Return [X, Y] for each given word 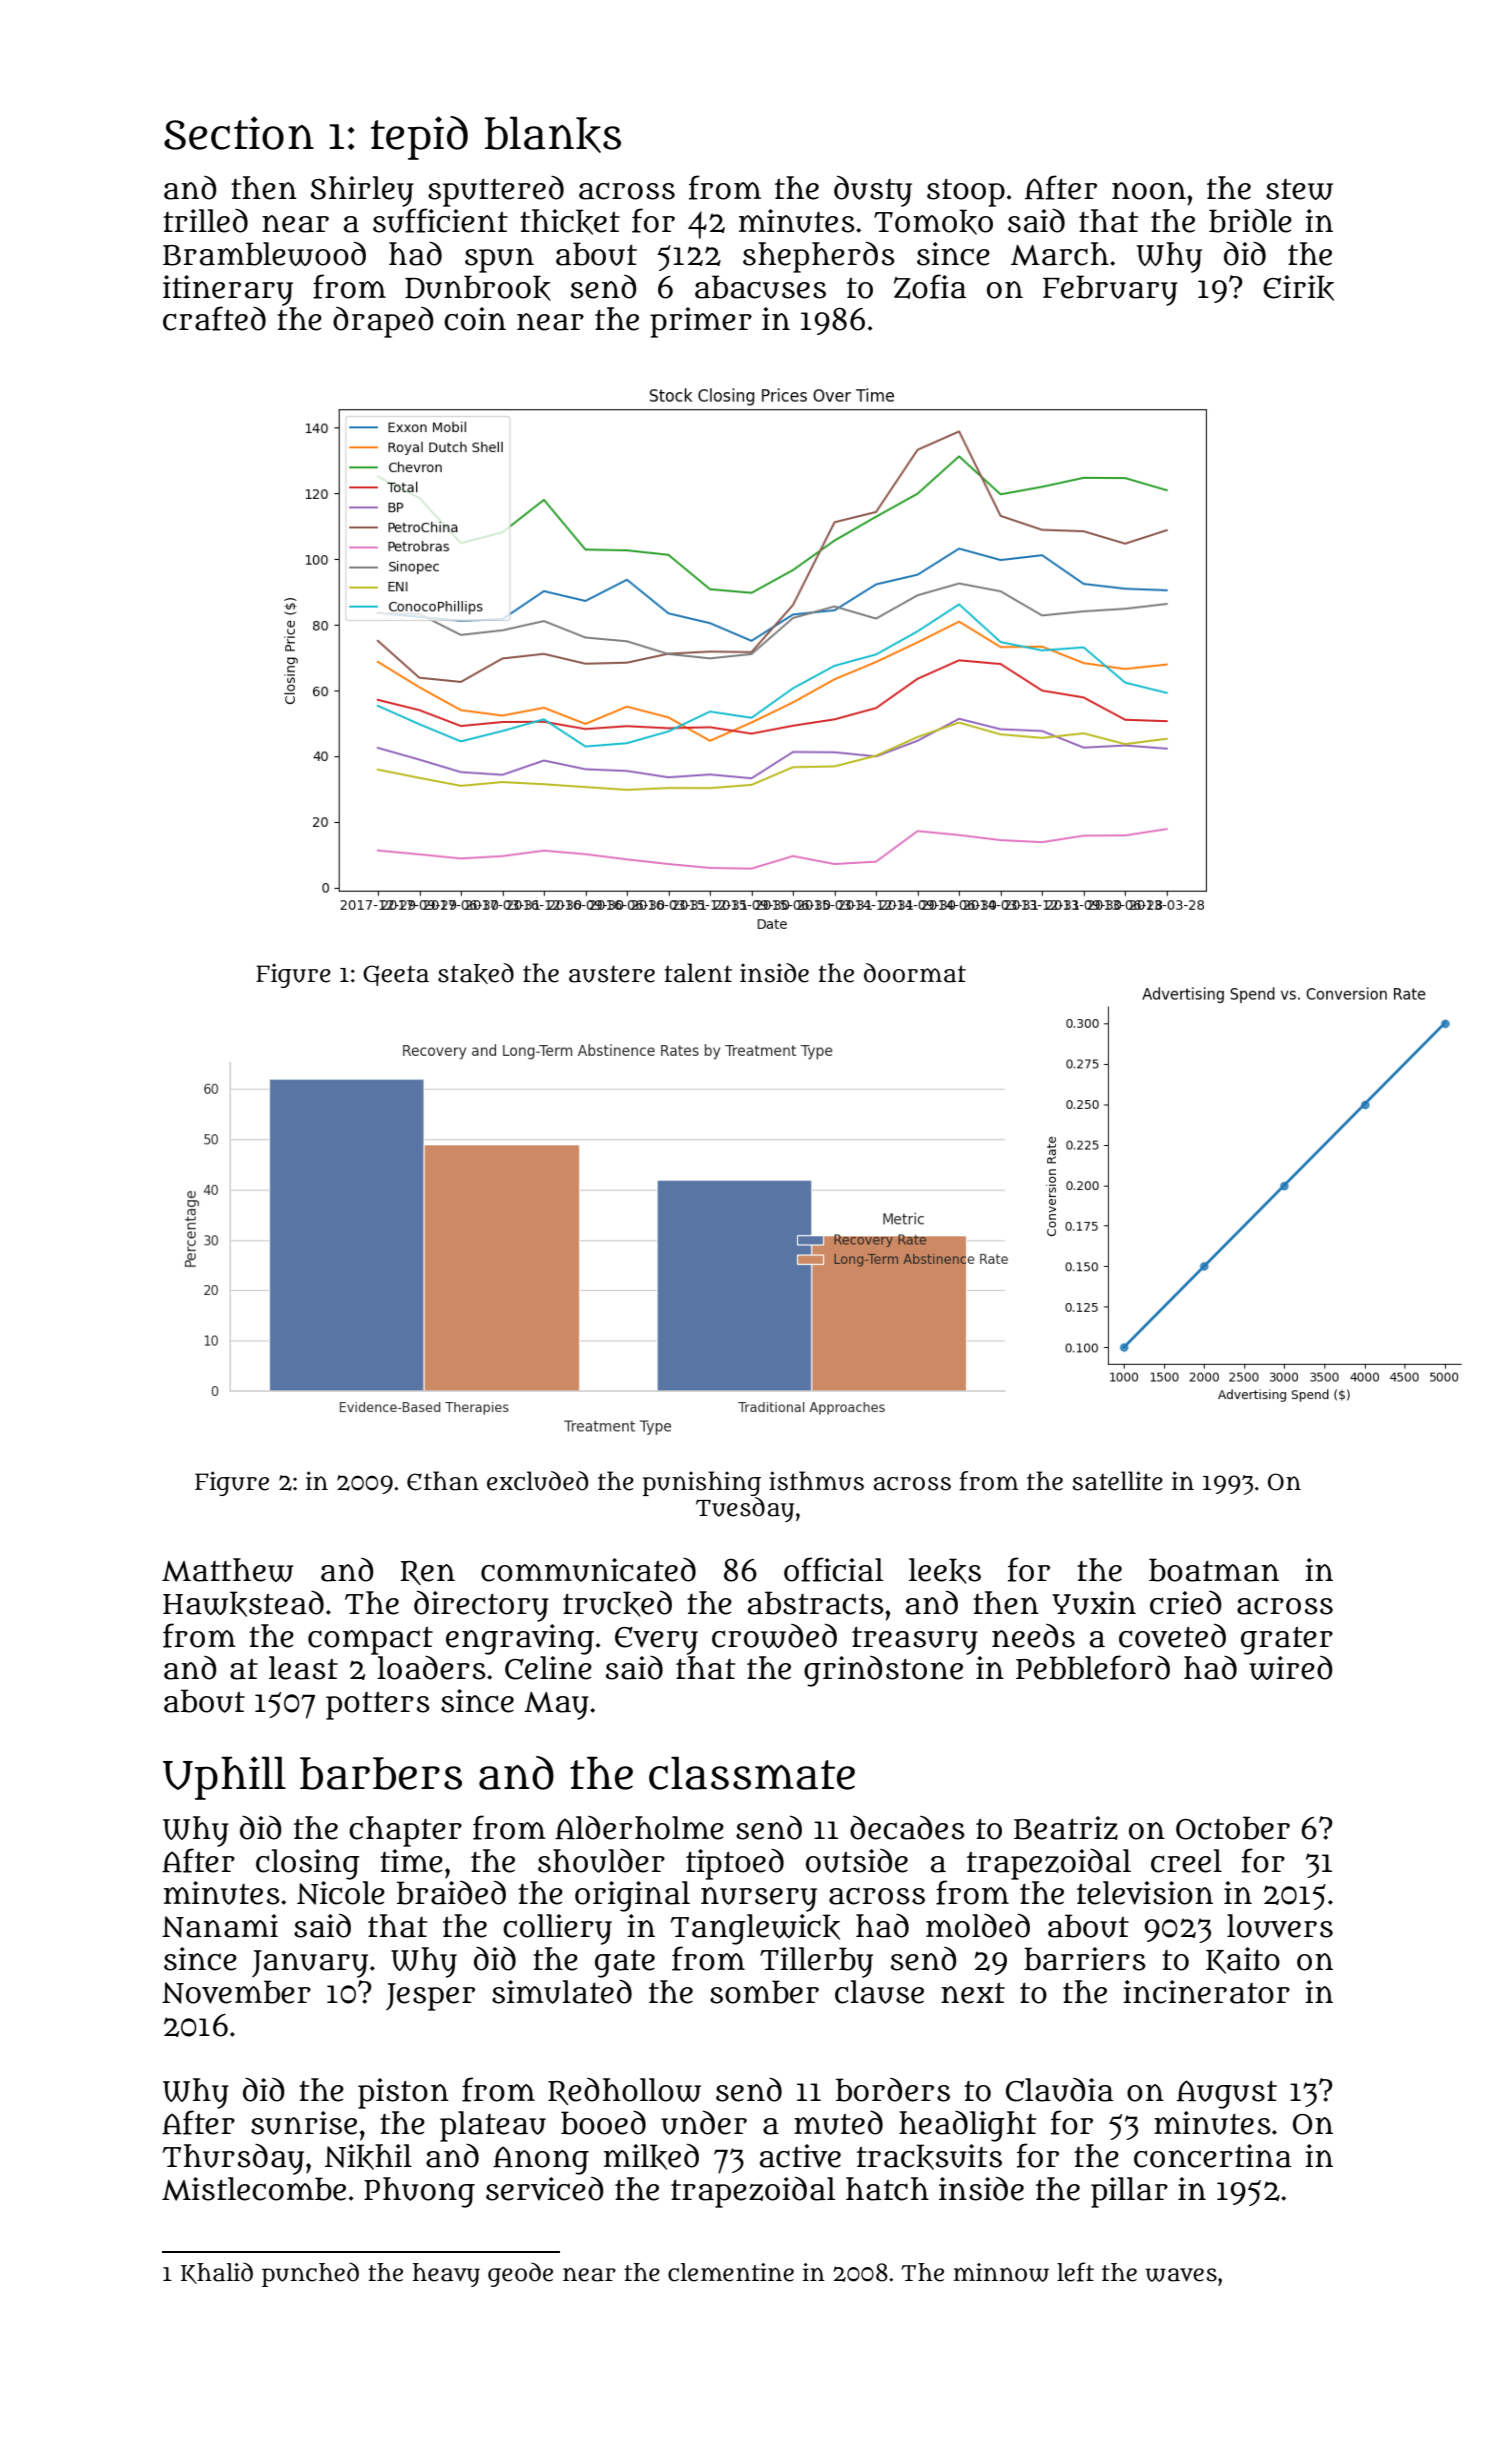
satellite [1117, 1481]
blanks [553, 134]
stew [1299, 189]
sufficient [440, 220]
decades [907, 1828]
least [303, 1668]
